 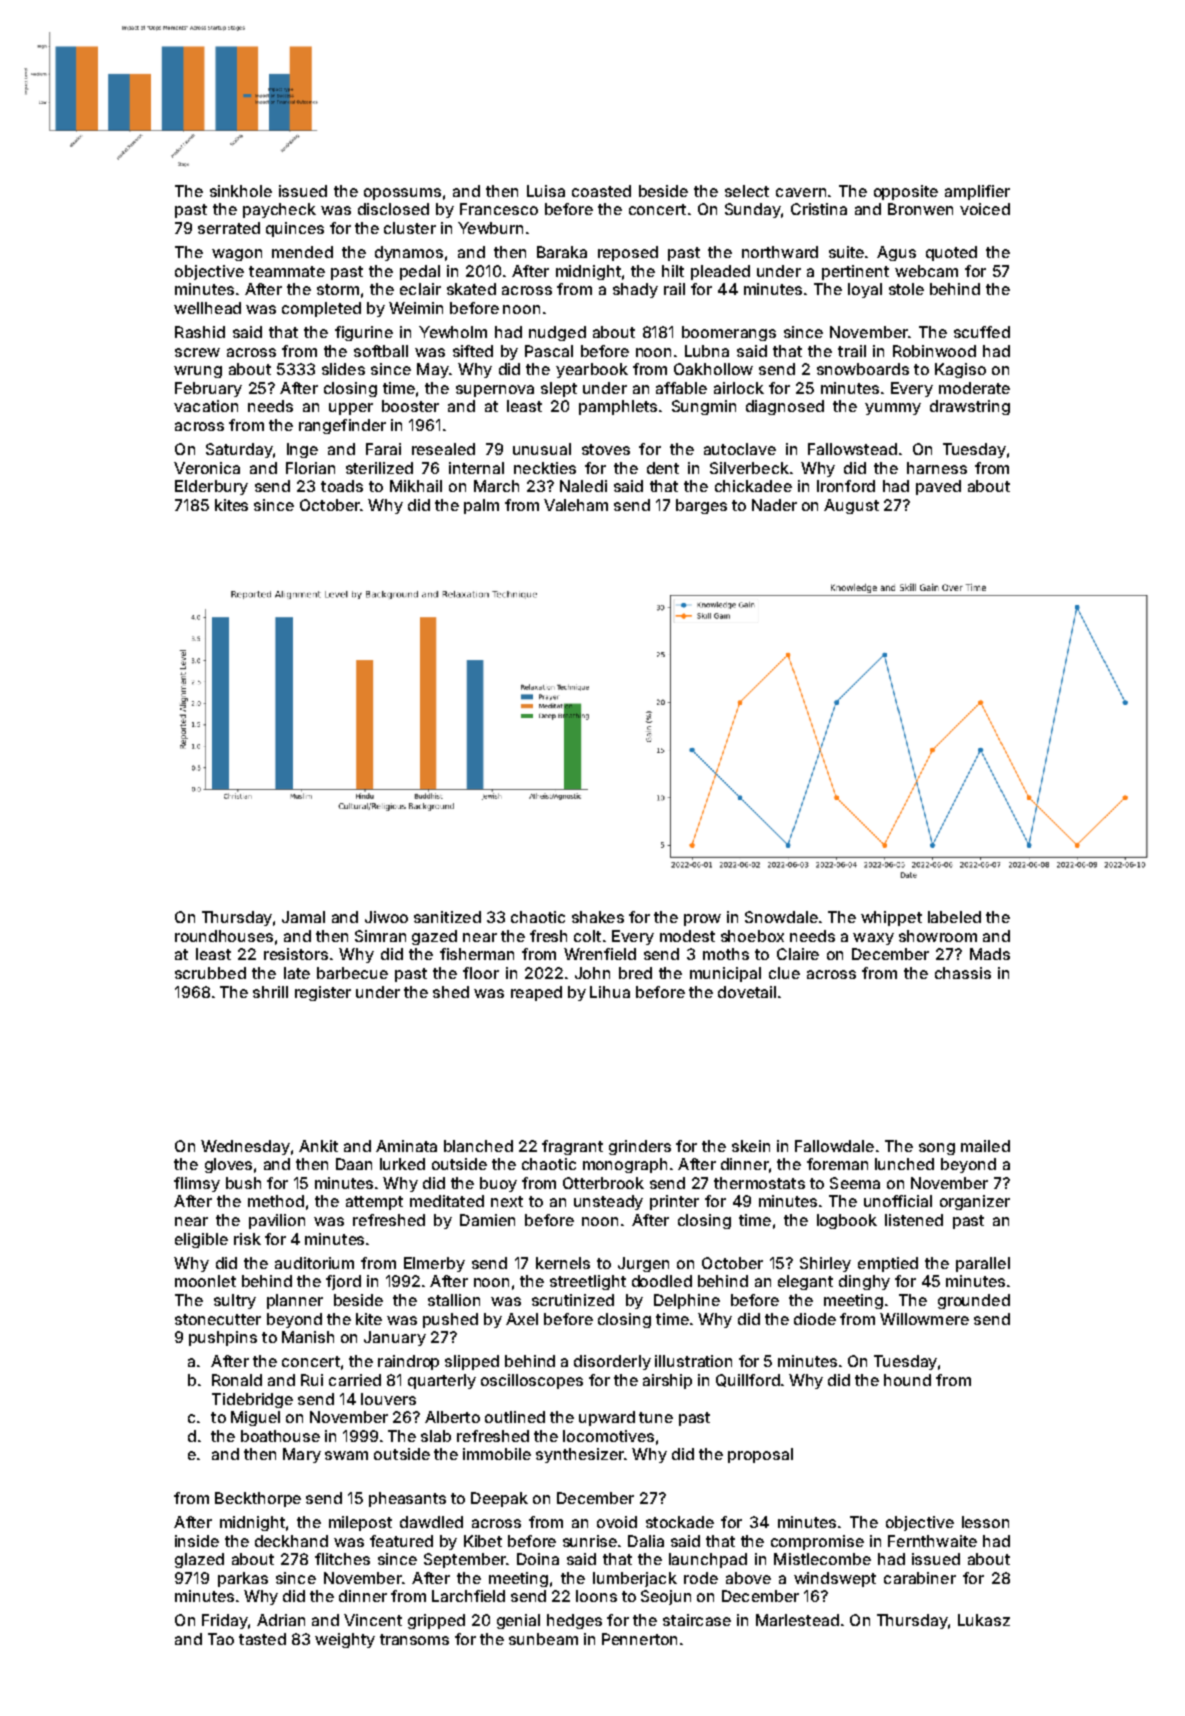 I want to click on opposite, so click(x=906, y=192).
